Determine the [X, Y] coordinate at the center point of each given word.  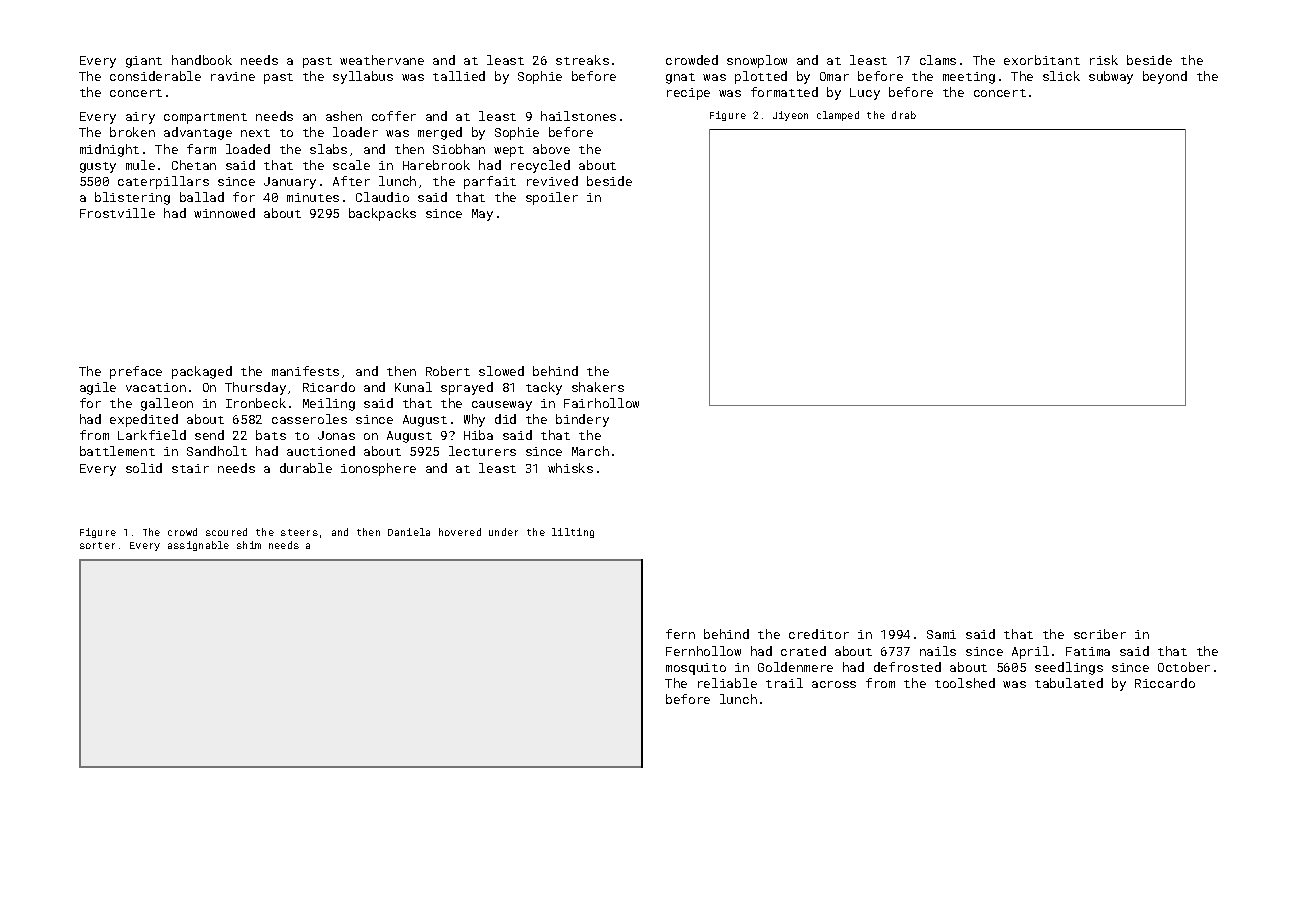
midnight [109, 150]
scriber [1100, 634]
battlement [117, 451]
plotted [761, 77]
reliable [727, 683]
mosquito [696, 669]
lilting [573, 533]
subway [1111, 77]
